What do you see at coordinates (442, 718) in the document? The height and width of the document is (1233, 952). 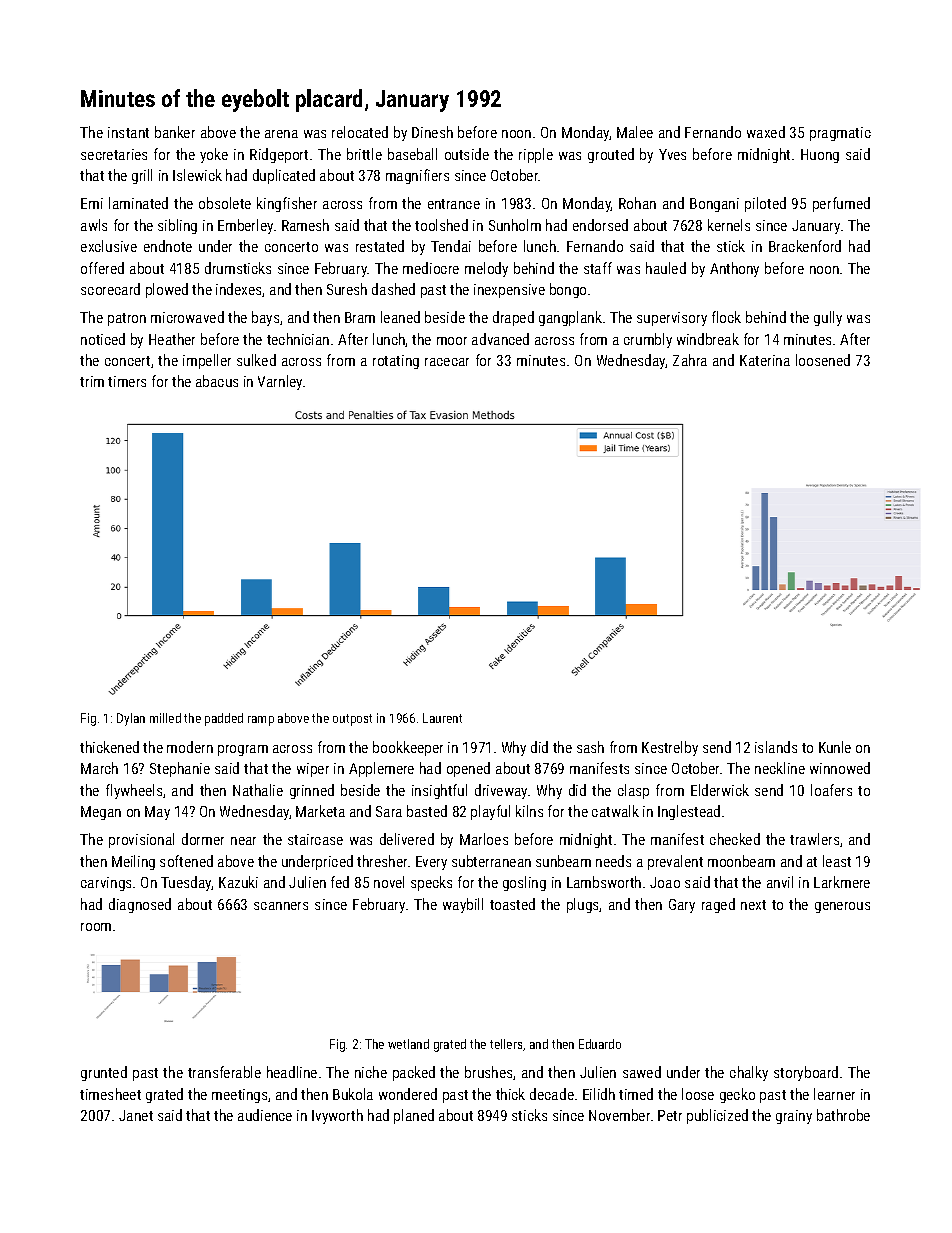 I see `Laurent` at bounding box center [442, 718].
